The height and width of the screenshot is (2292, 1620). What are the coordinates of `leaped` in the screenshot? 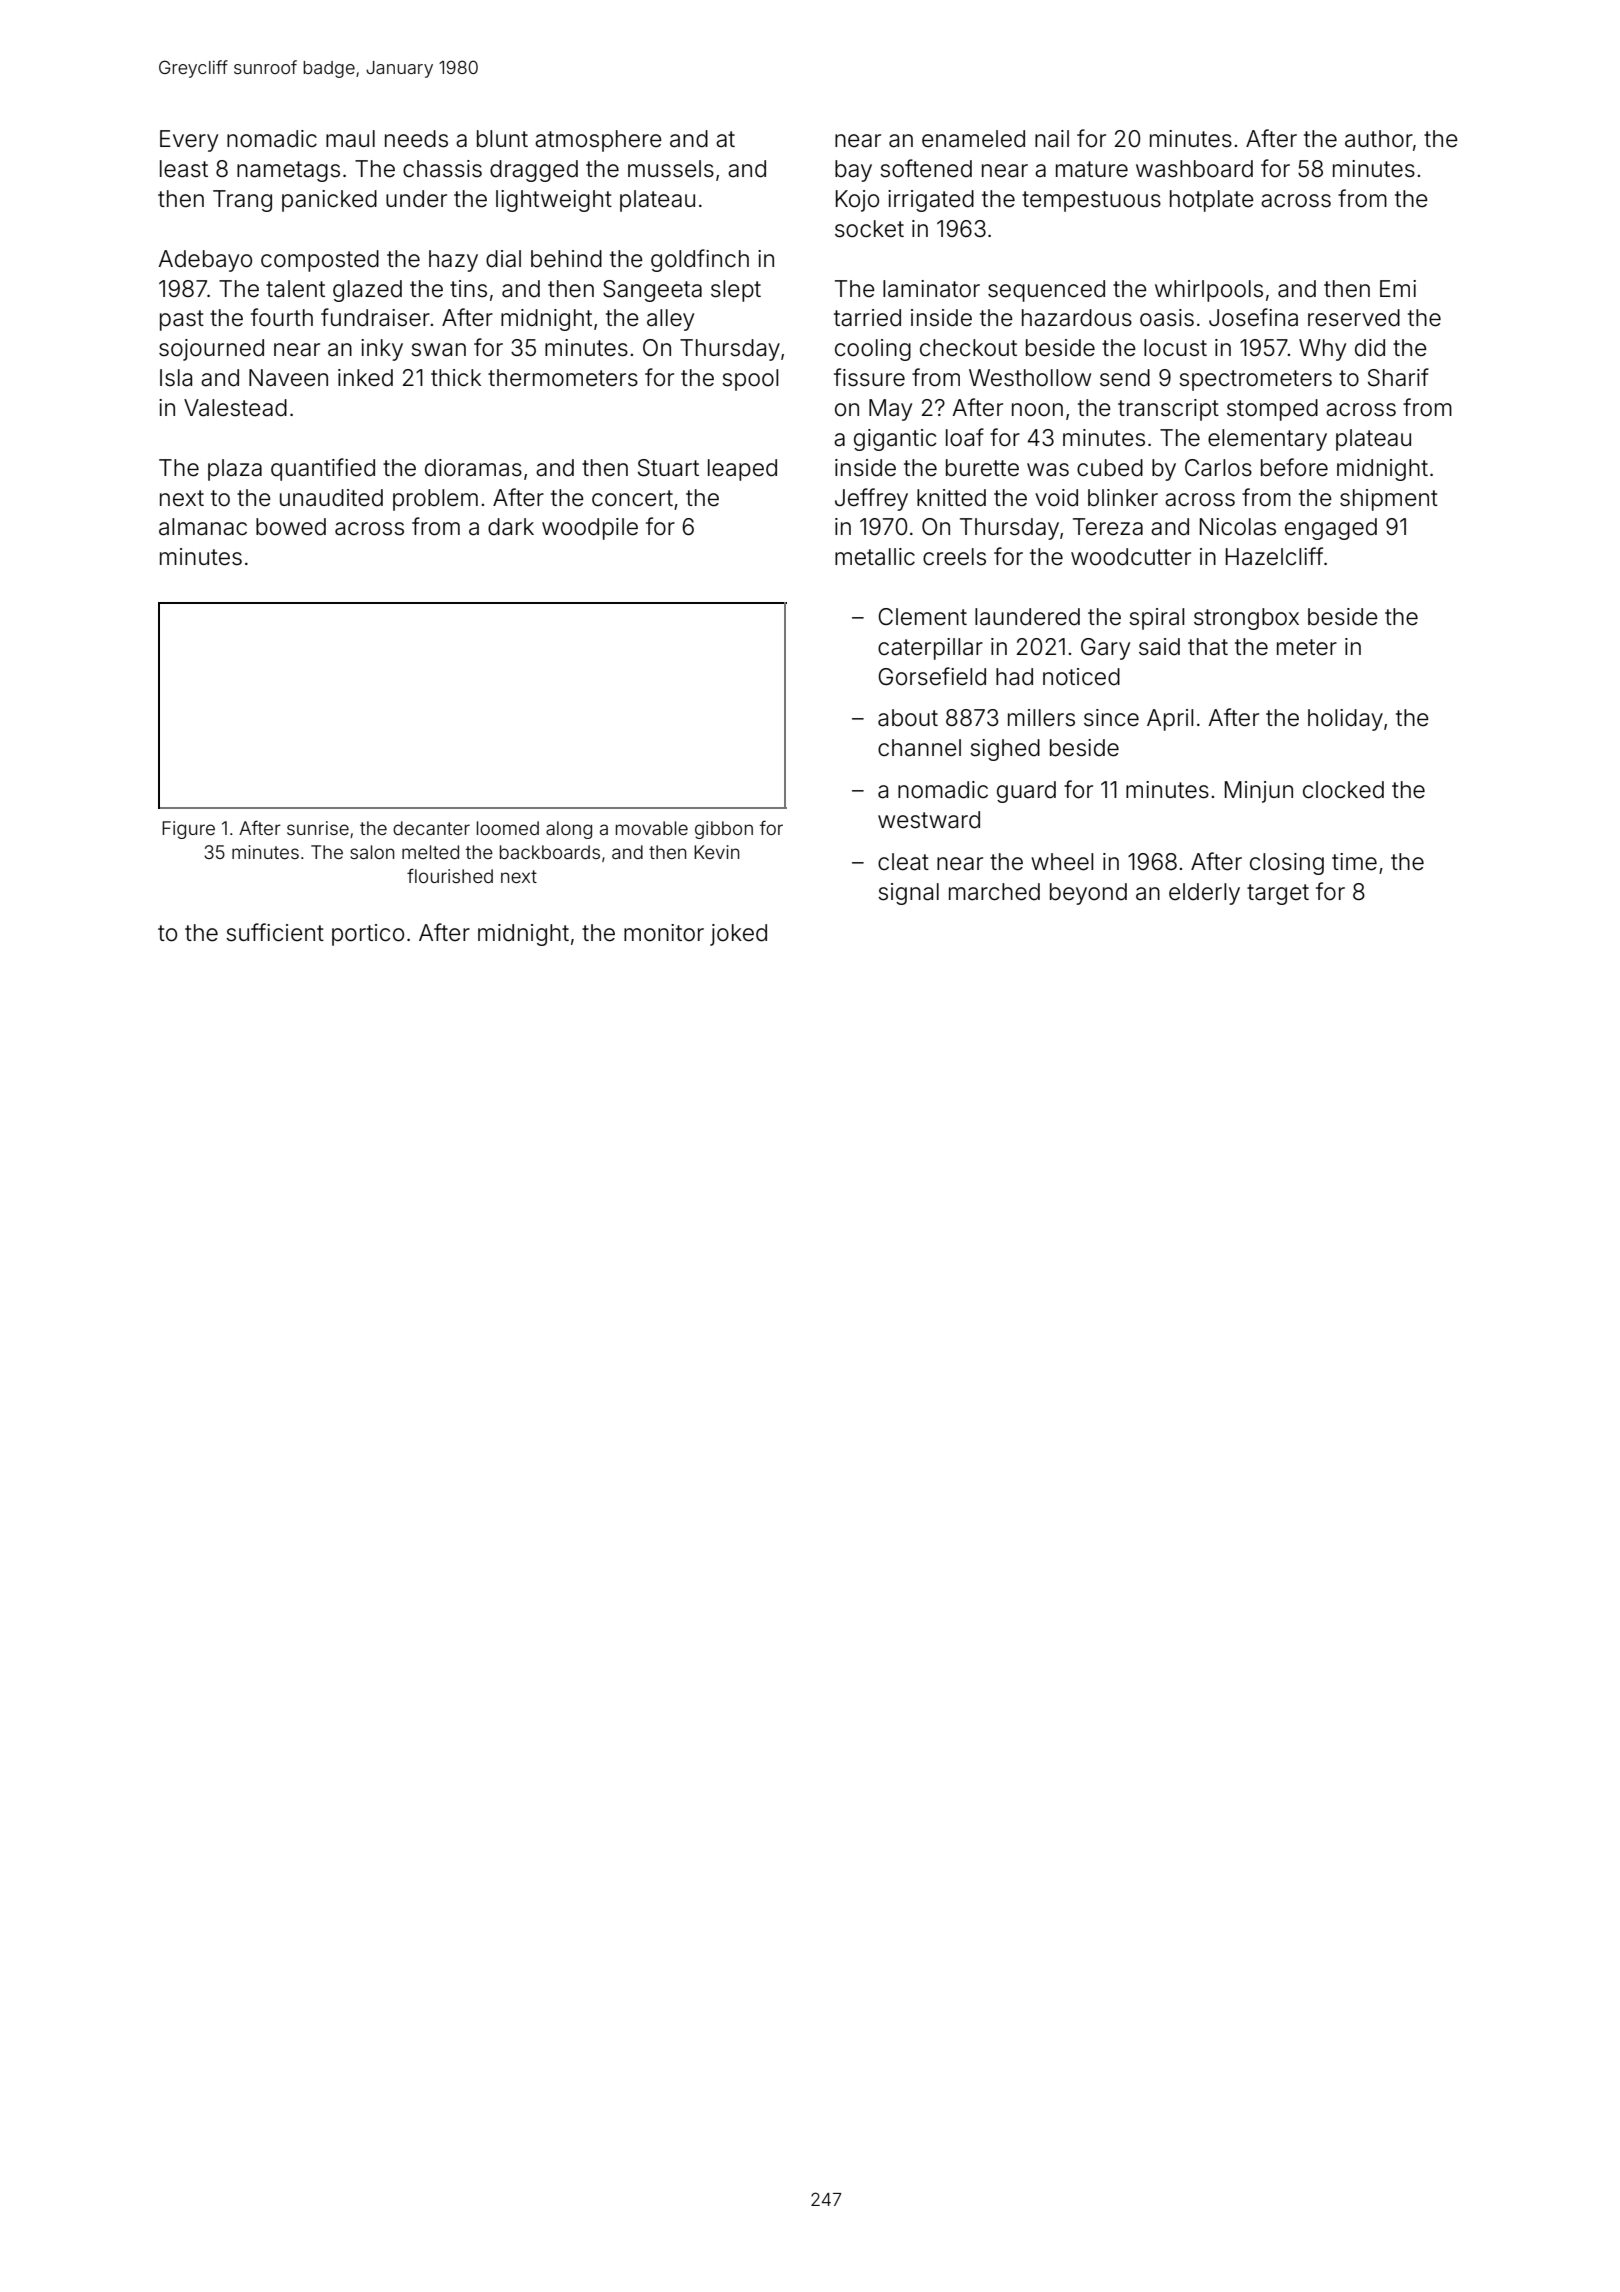 It's located at (742, 470).
